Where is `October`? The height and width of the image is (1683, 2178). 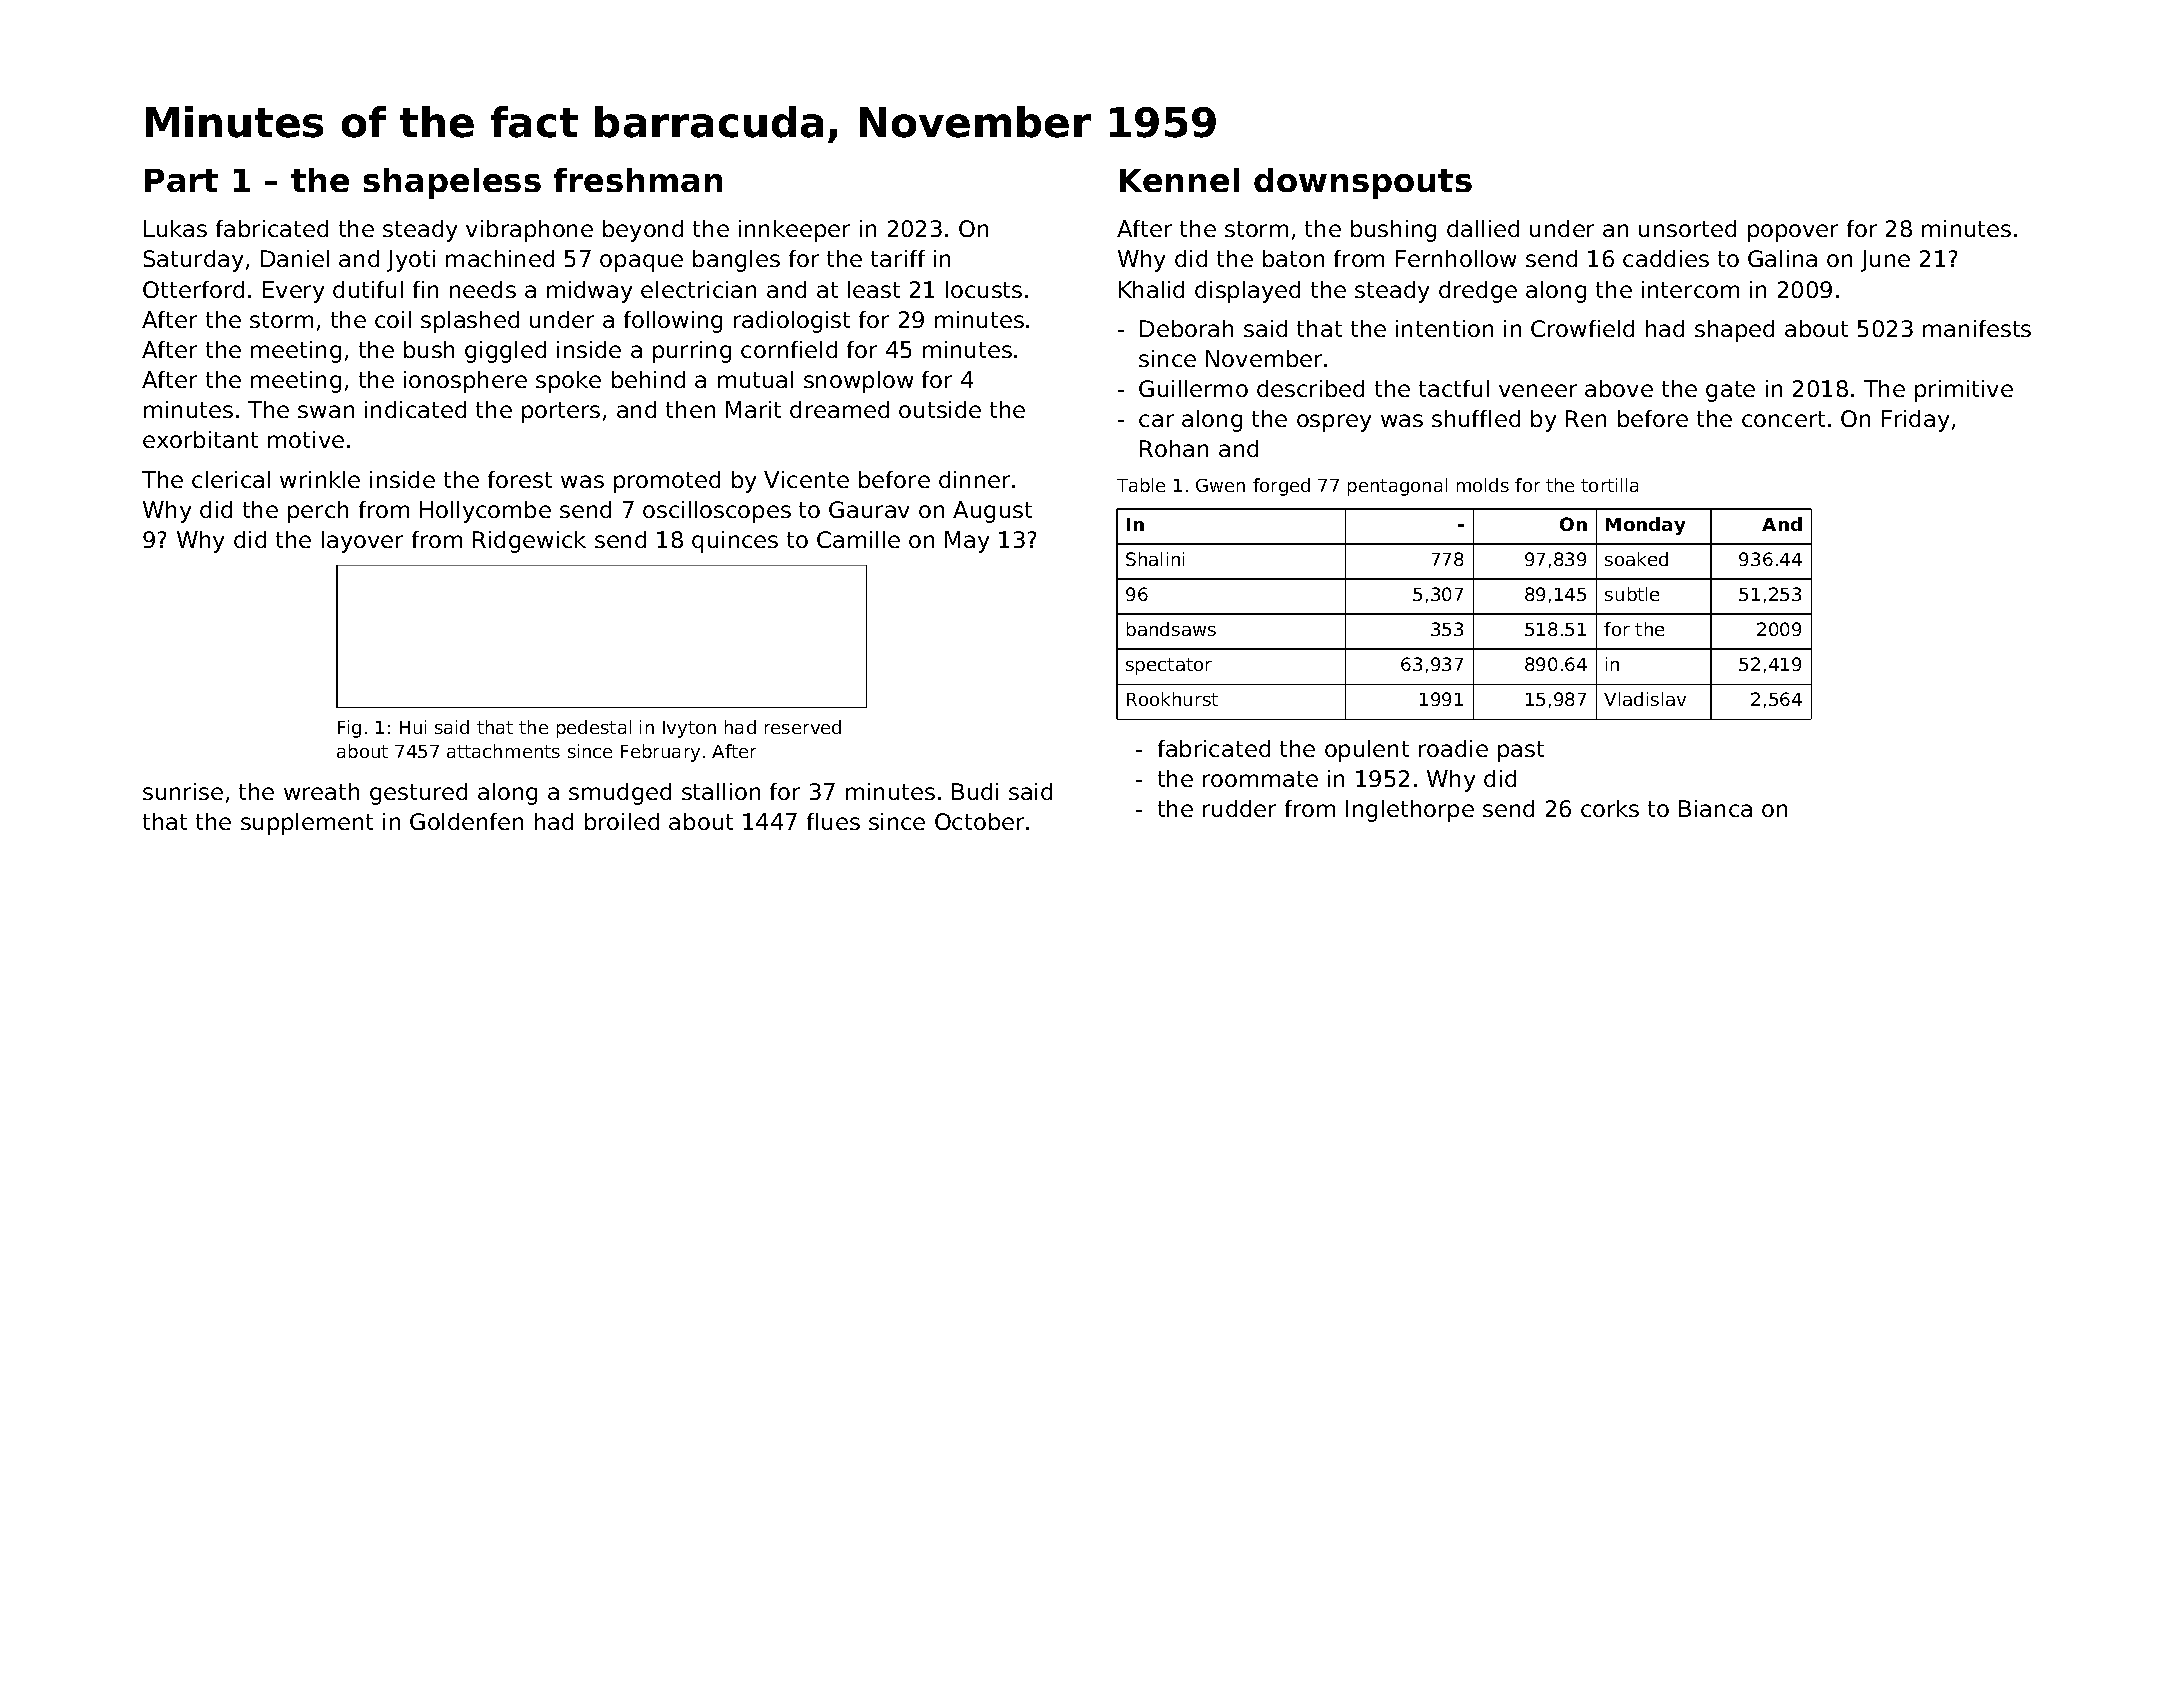
October is located at coordinates (979, 821).
